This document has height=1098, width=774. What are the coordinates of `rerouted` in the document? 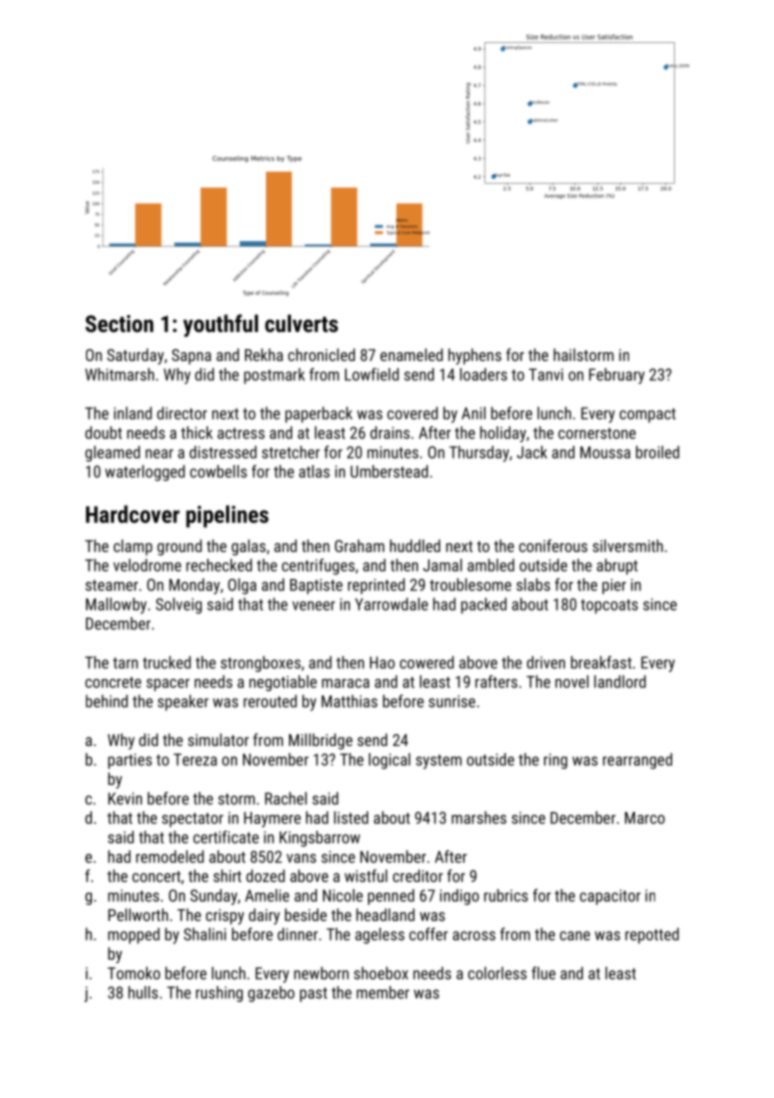 It's located at (270, 701).
